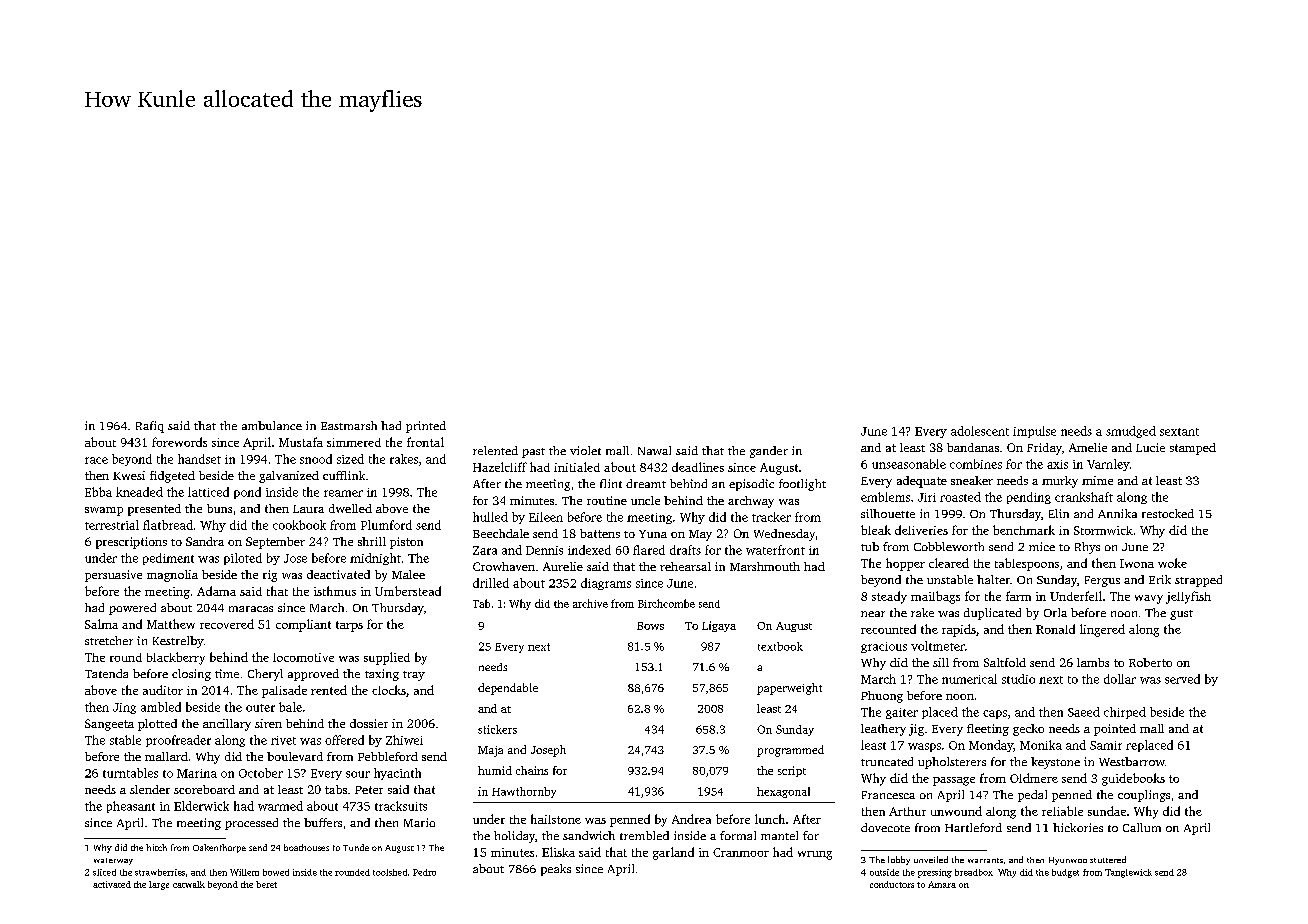  I want to click on dependable, so click(508, 689).
